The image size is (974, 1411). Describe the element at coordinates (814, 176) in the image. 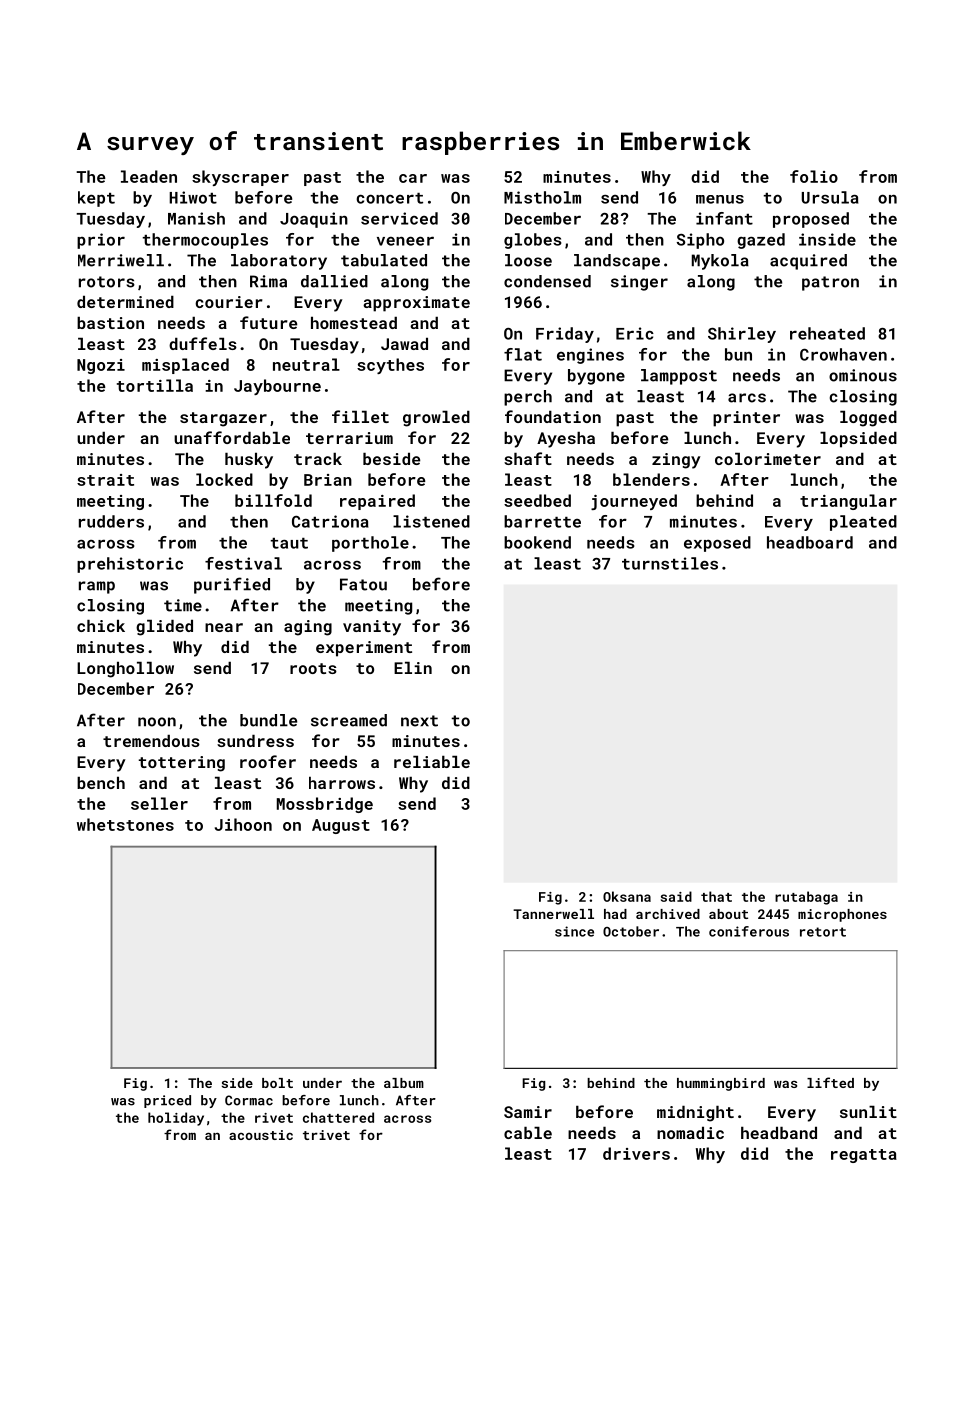

I see `folio` at that location.
